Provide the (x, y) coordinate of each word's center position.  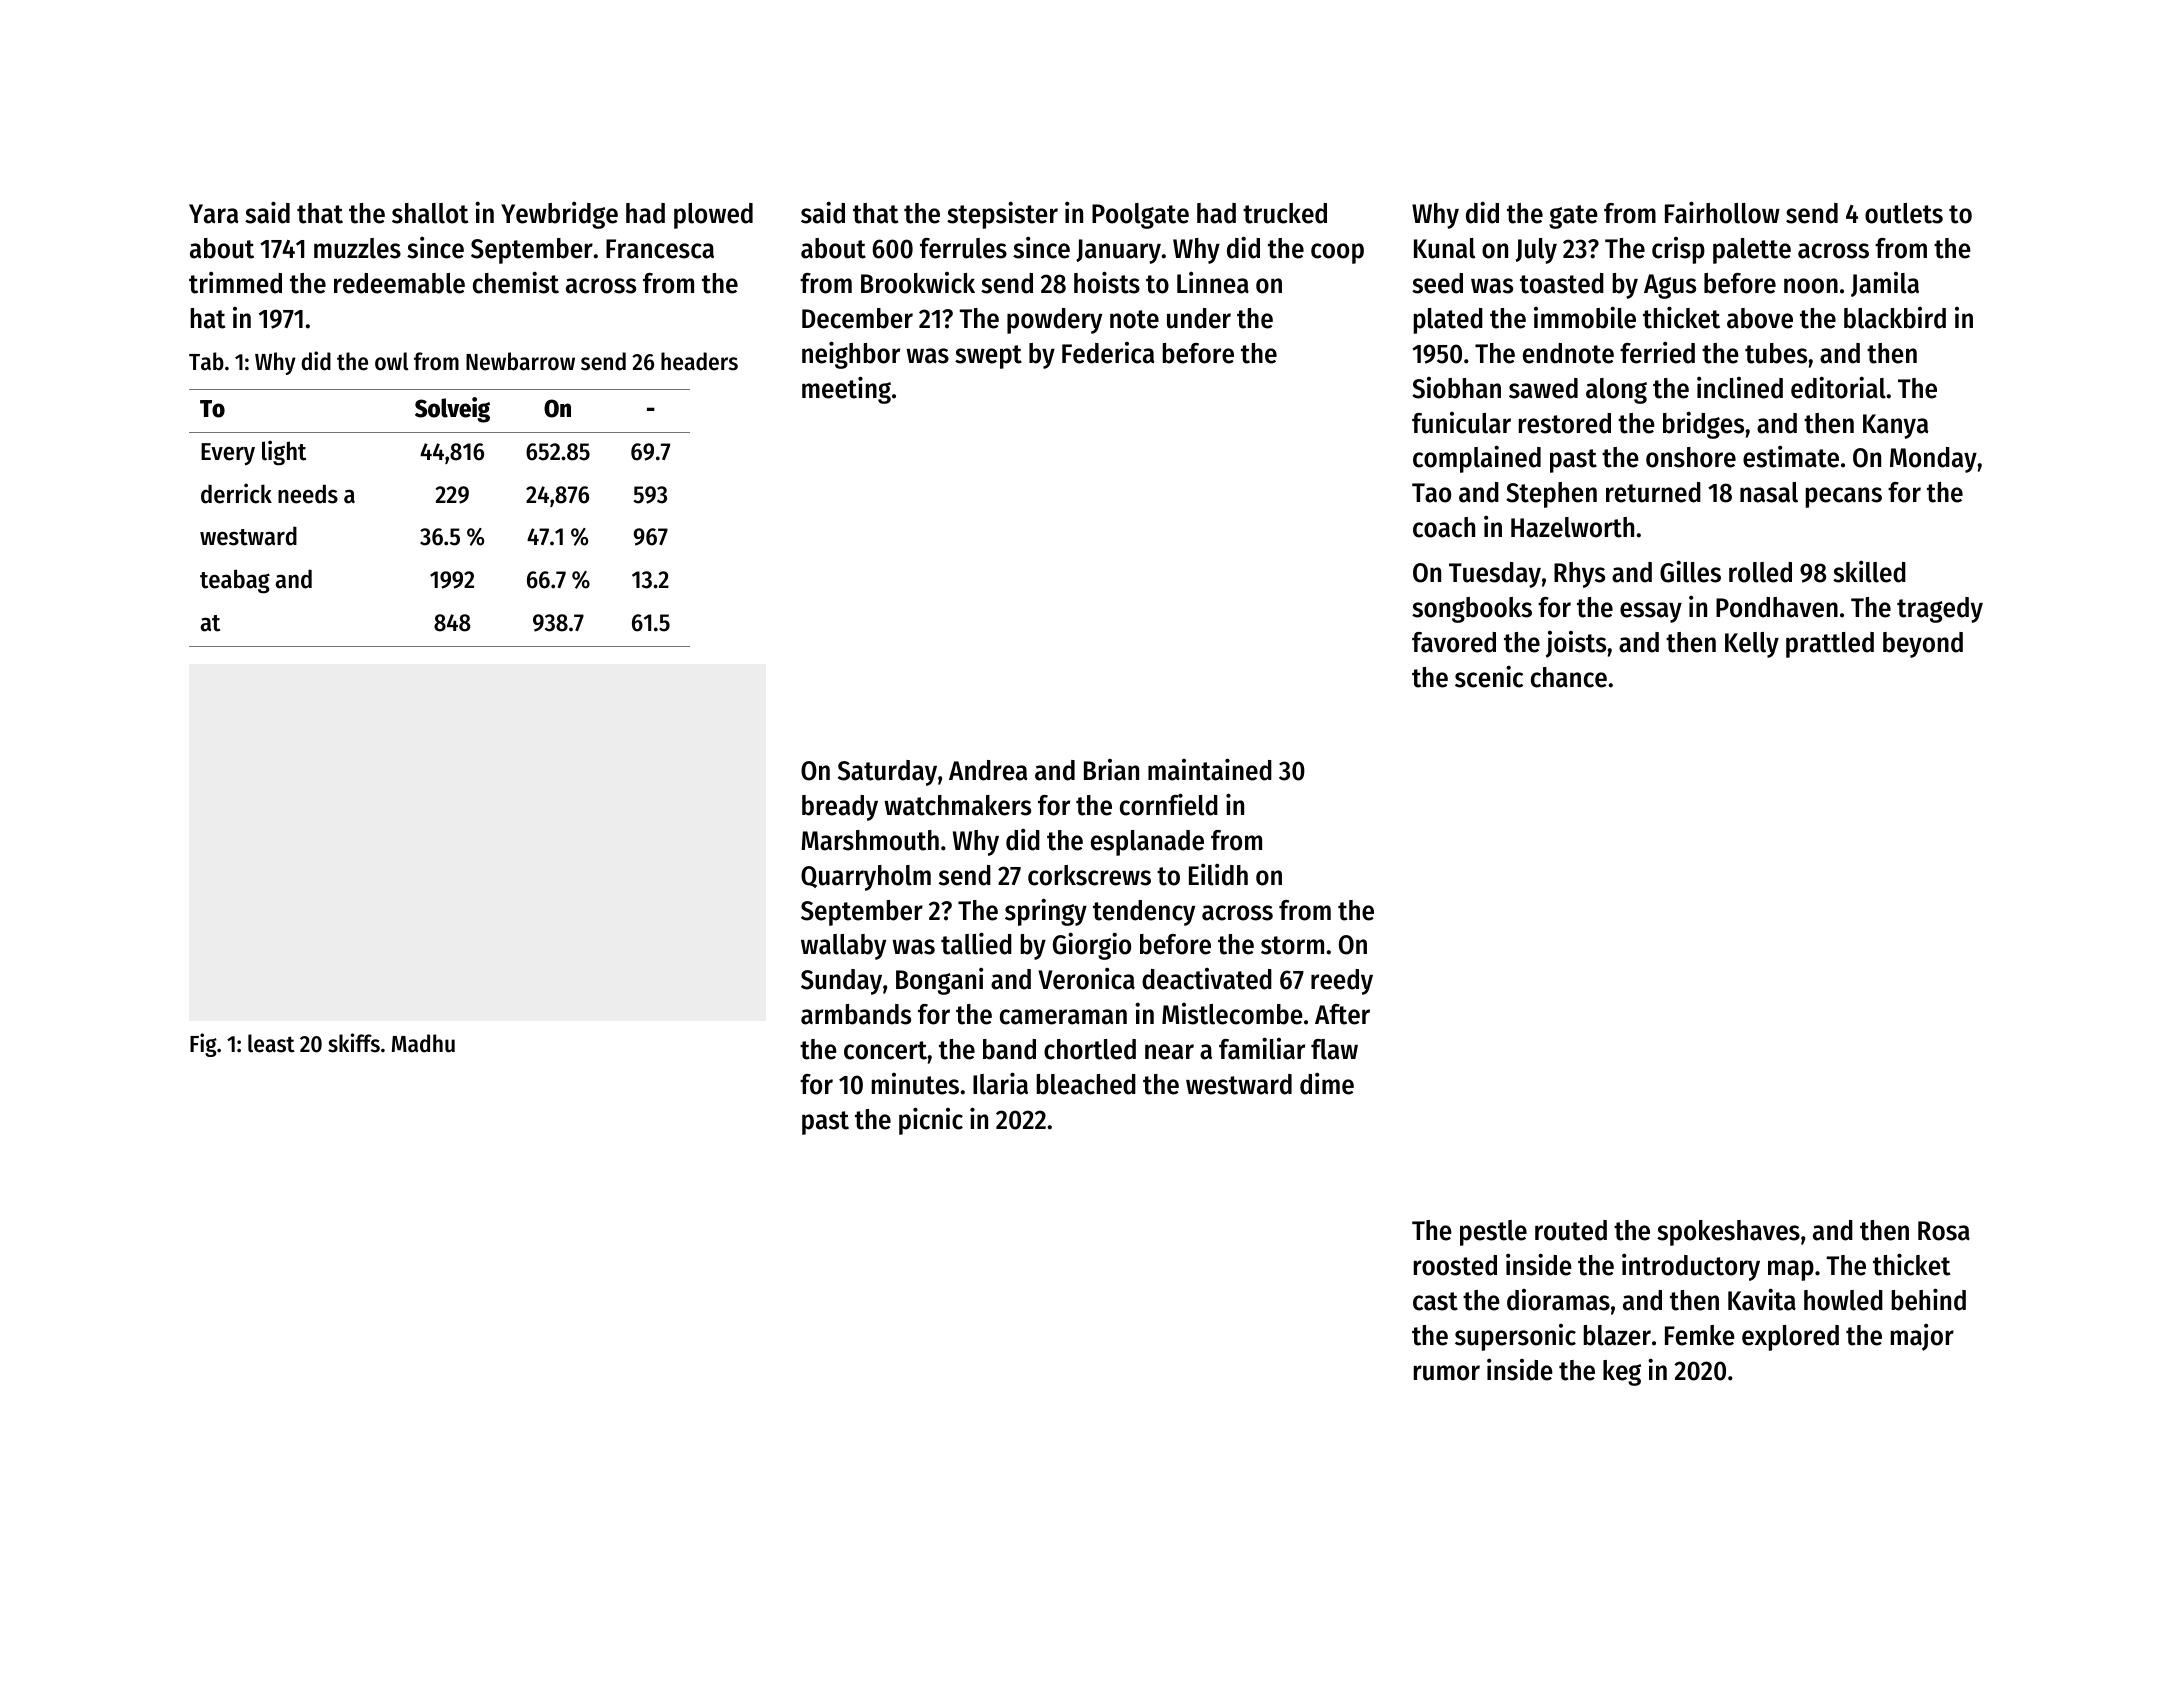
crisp (1678, 250)
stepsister (1002, 215)
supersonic (1515, 1337)
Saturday (887, 773)
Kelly (1752, 645)
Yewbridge (559, 215)
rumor (1447, 1373)
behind (1929, 1299)
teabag (235, 581)
